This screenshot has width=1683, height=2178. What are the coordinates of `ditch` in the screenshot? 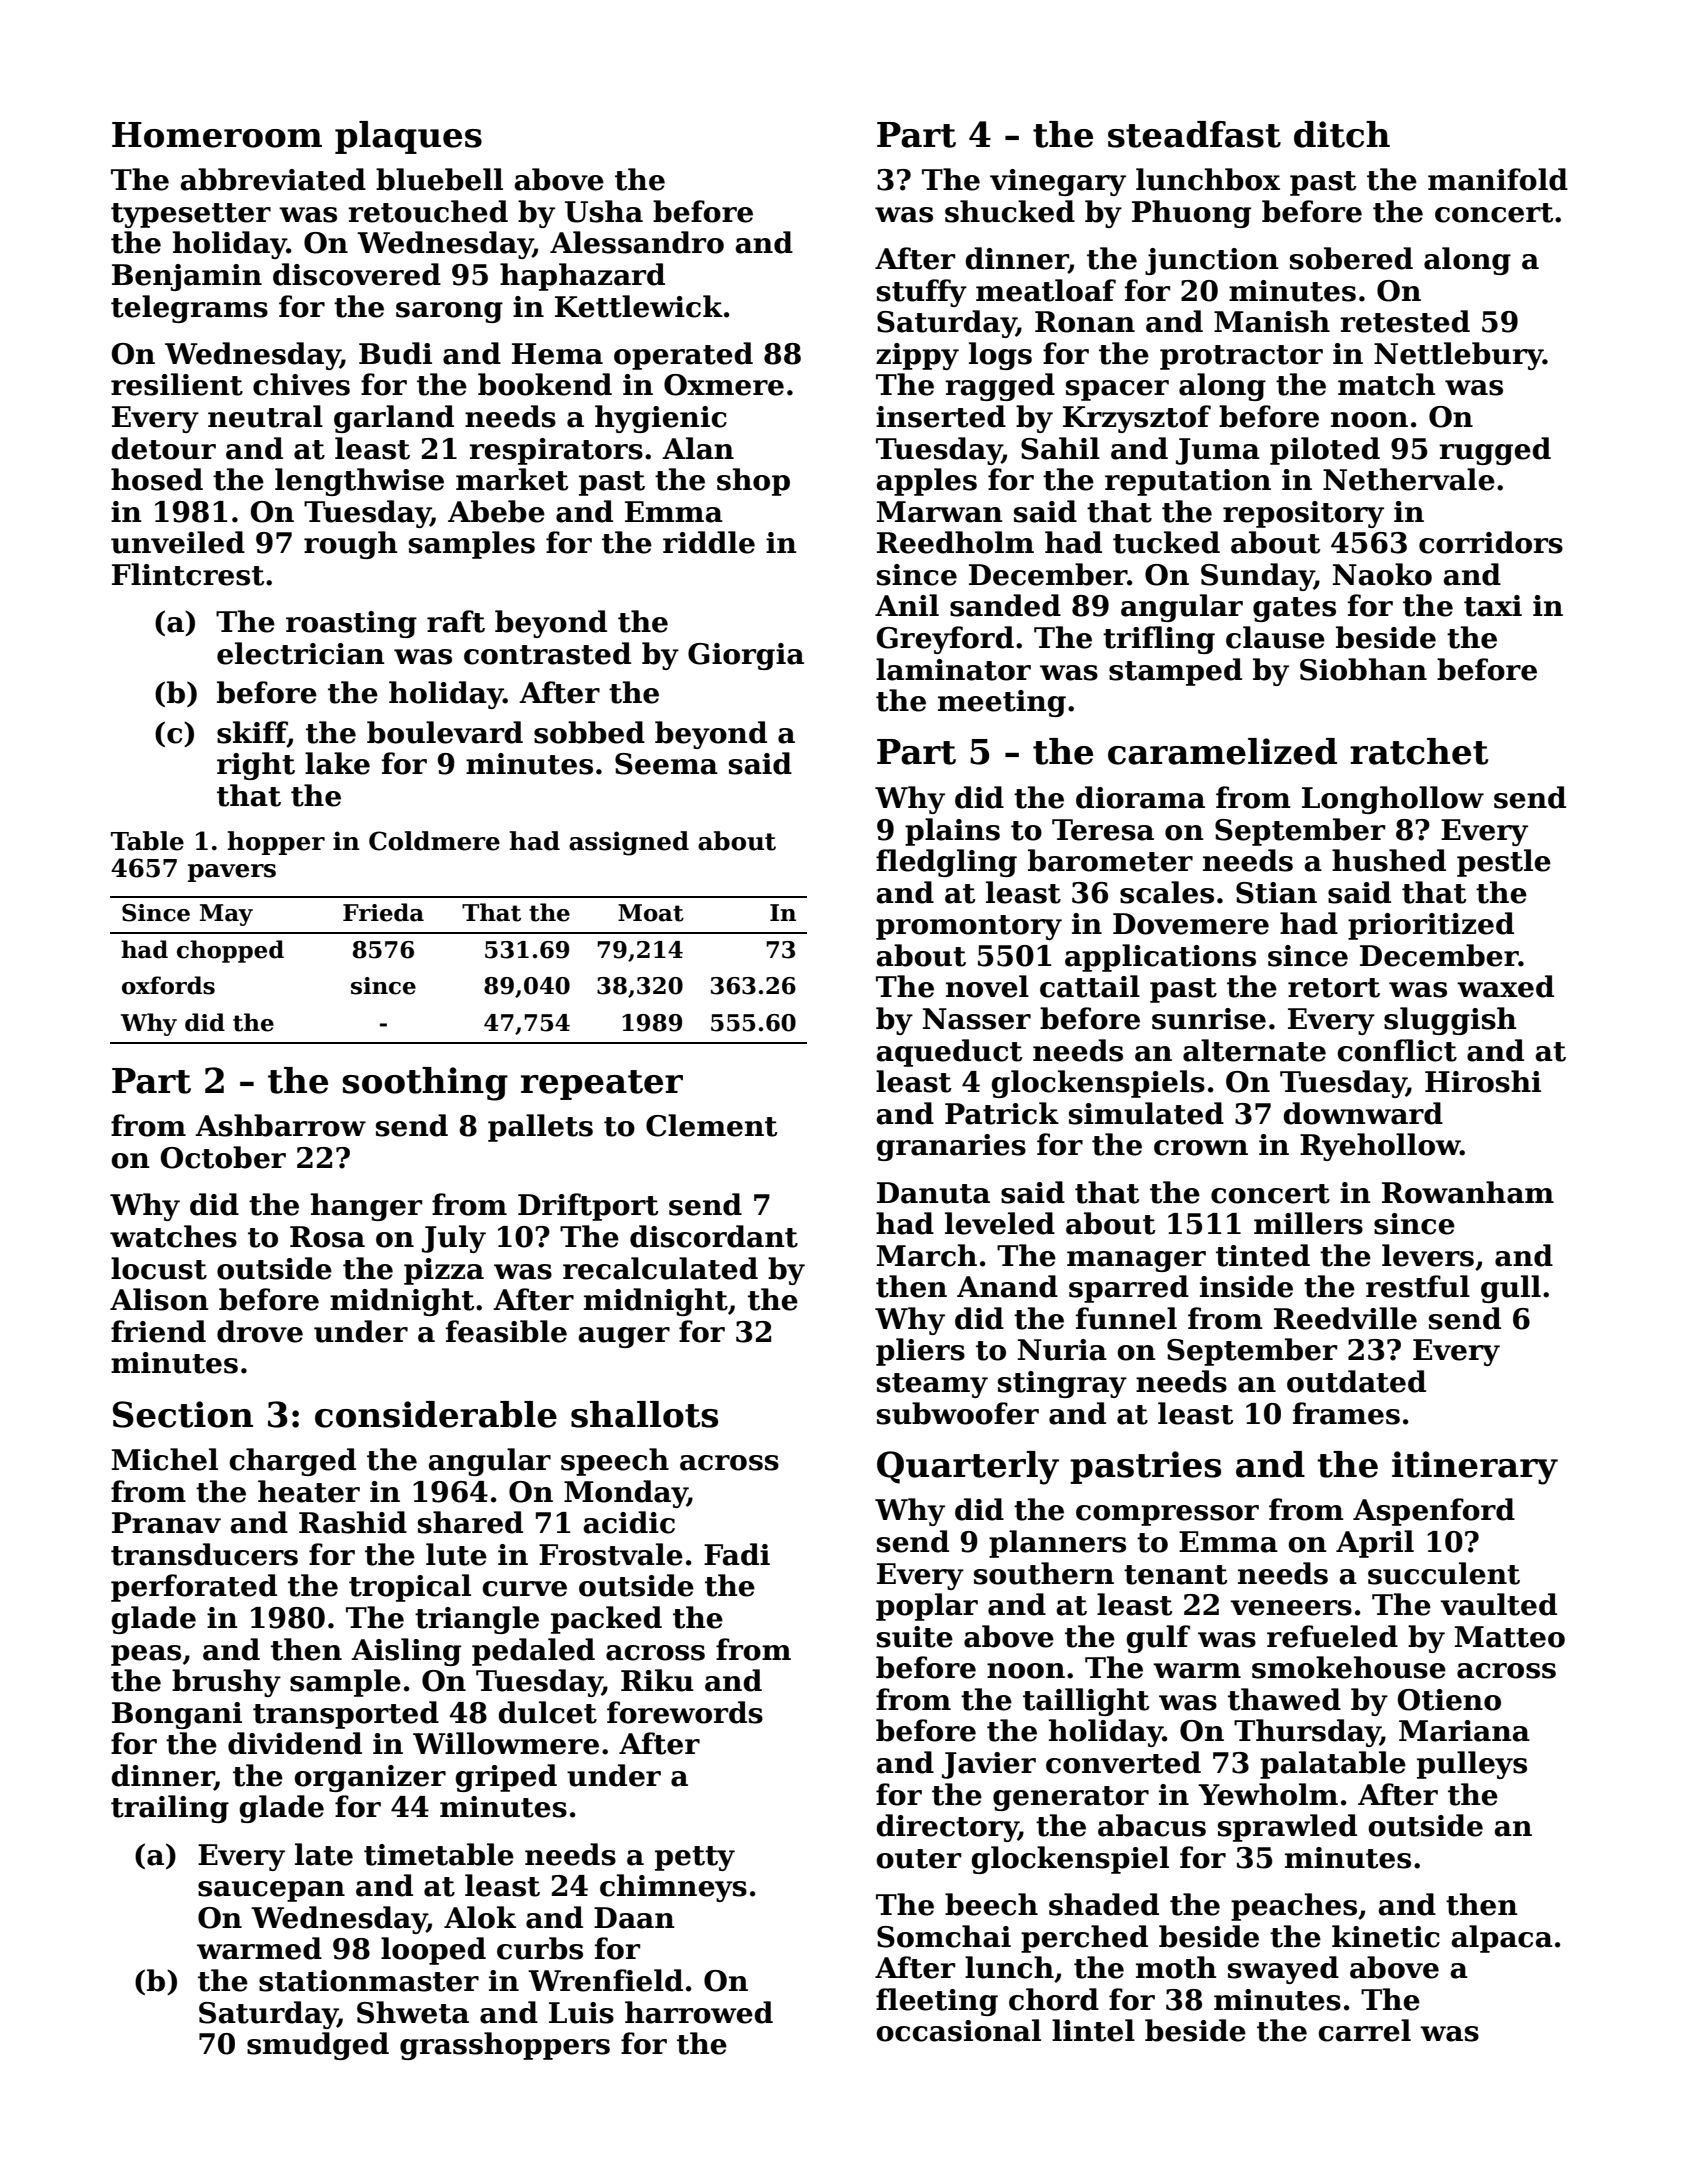 It's located at (1342, 134).
